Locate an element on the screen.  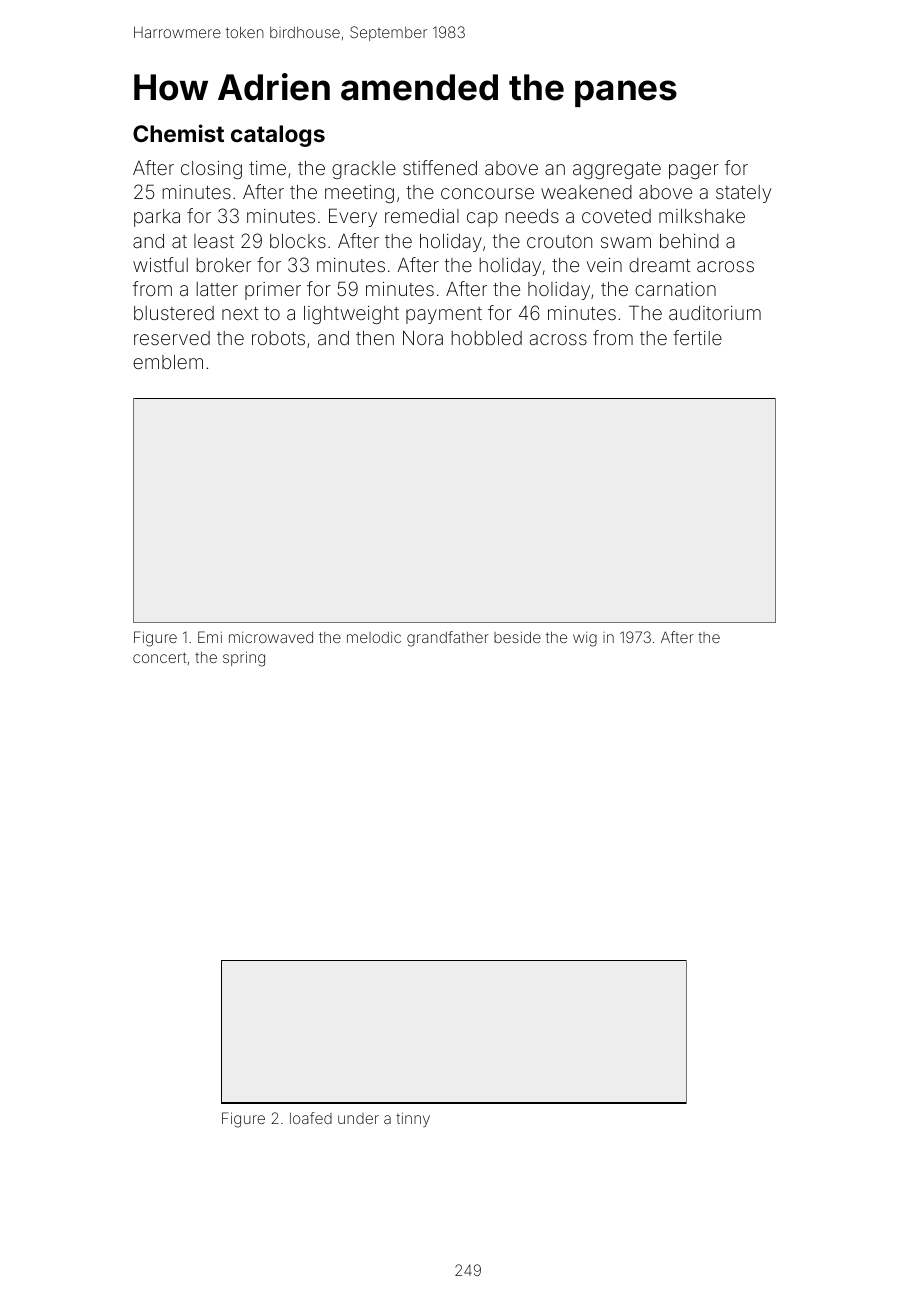
hobbled is located at coordinates (487, 338).
